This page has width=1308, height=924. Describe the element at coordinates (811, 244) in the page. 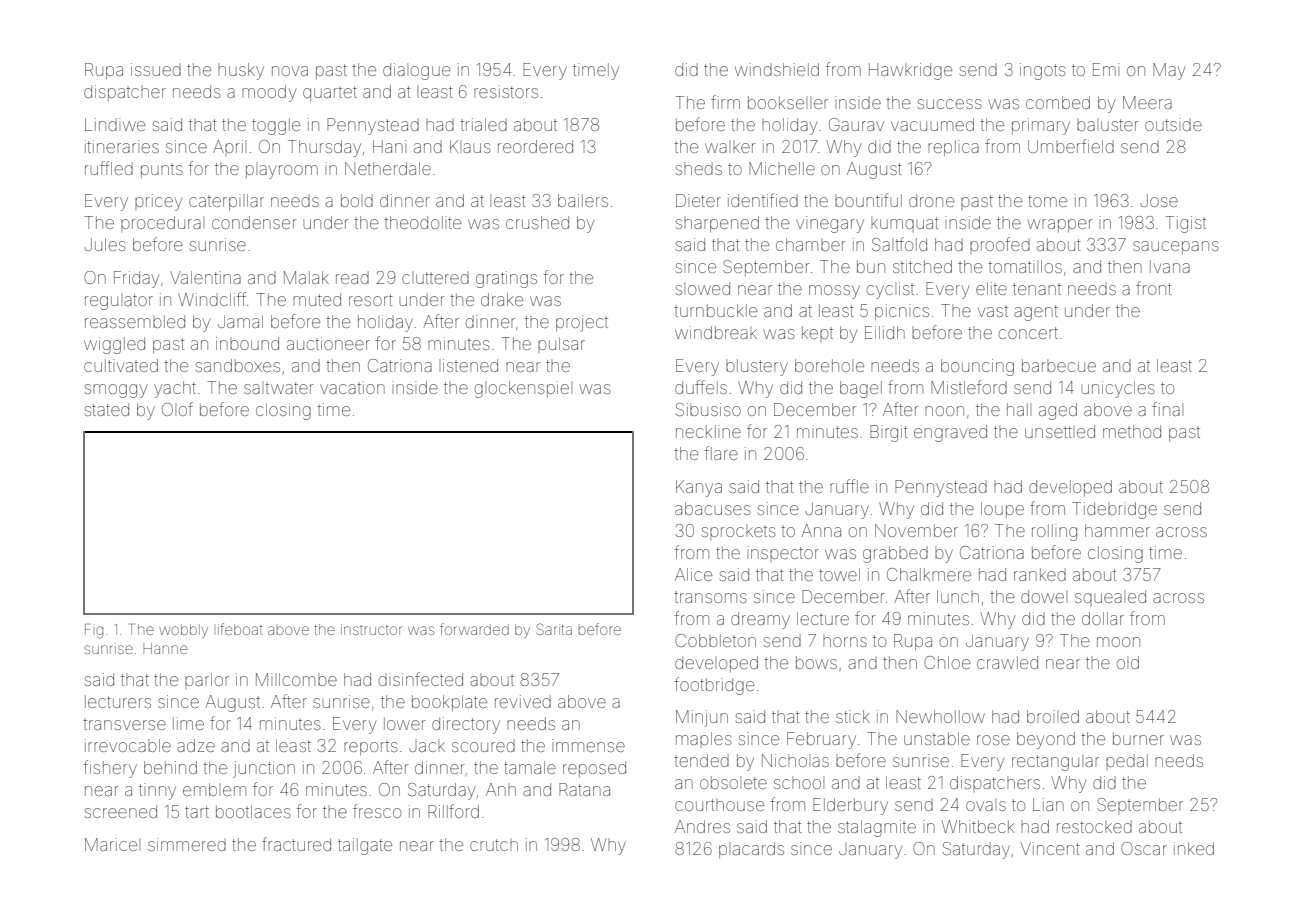

I see `chamber` at that location.
